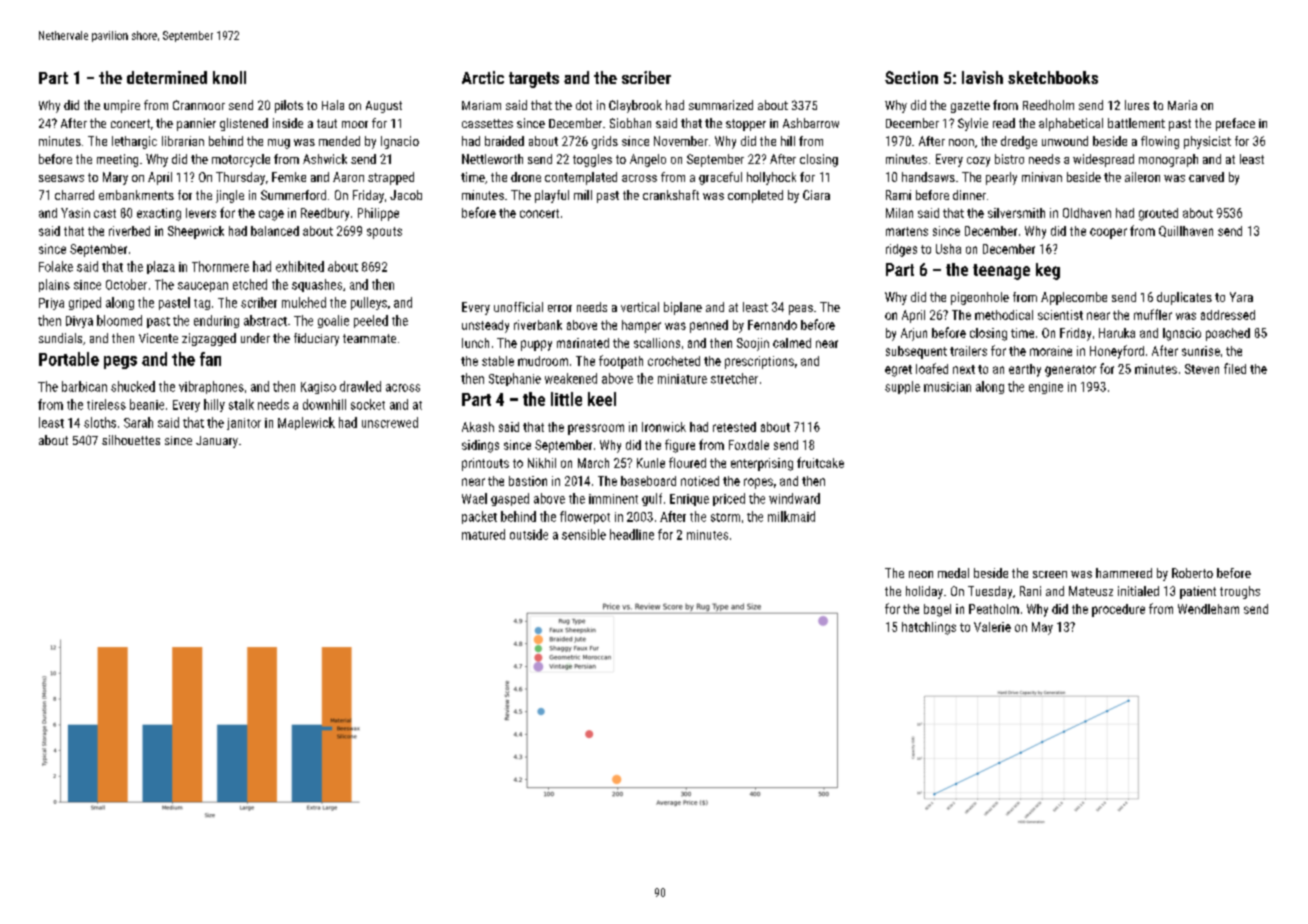  Describe the element at coordinates (772, 325) in the screenshot. I see `Fernando` at that location.
